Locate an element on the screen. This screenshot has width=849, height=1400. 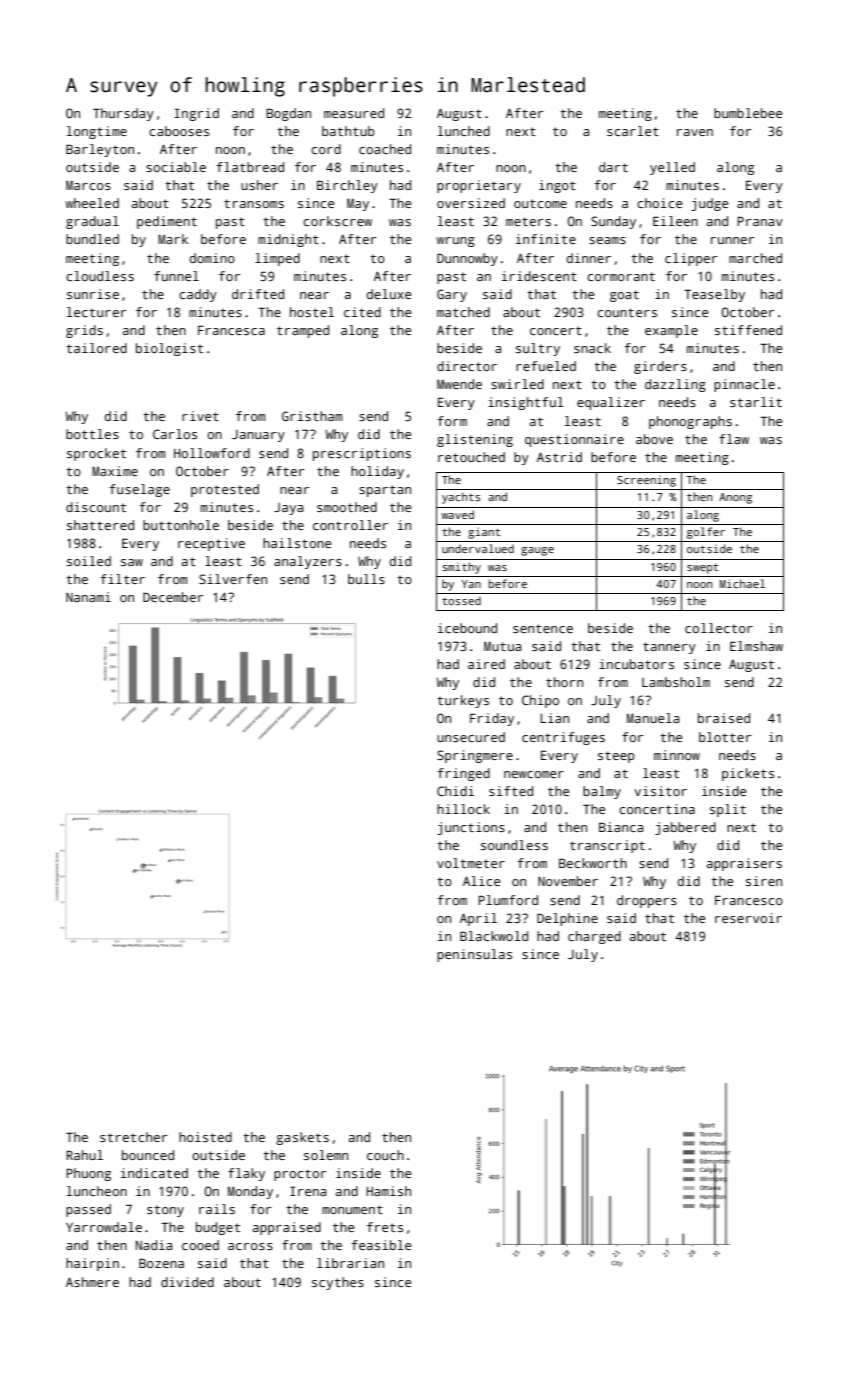
Plumford is located at coordinates (508, 900).
